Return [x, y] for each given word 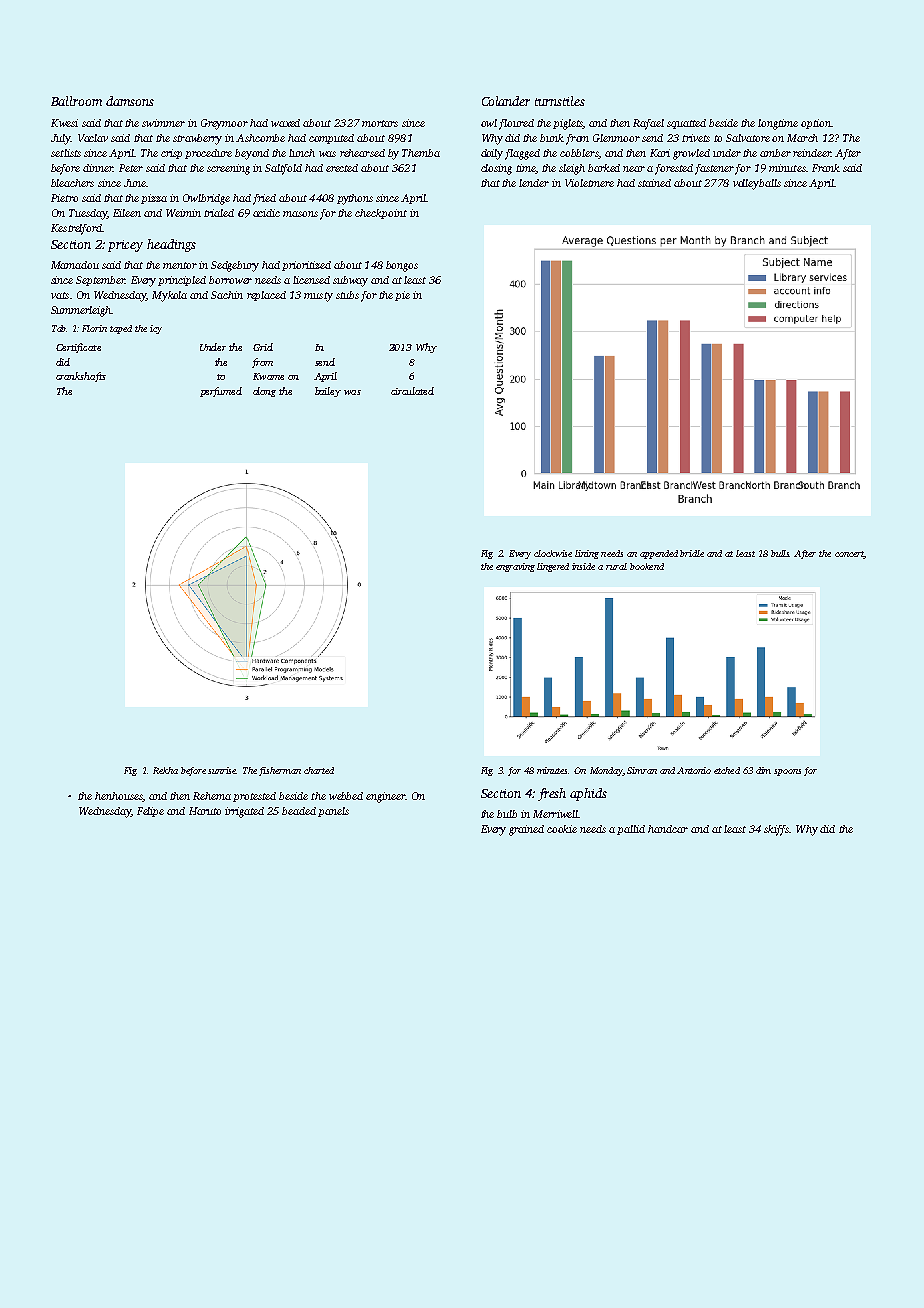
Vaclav [93, 138]
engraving [515, 567]
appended [659, 554]
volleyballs [757, 184]
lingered [553, 567]
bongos [402, 266]
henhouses [119, 797]
